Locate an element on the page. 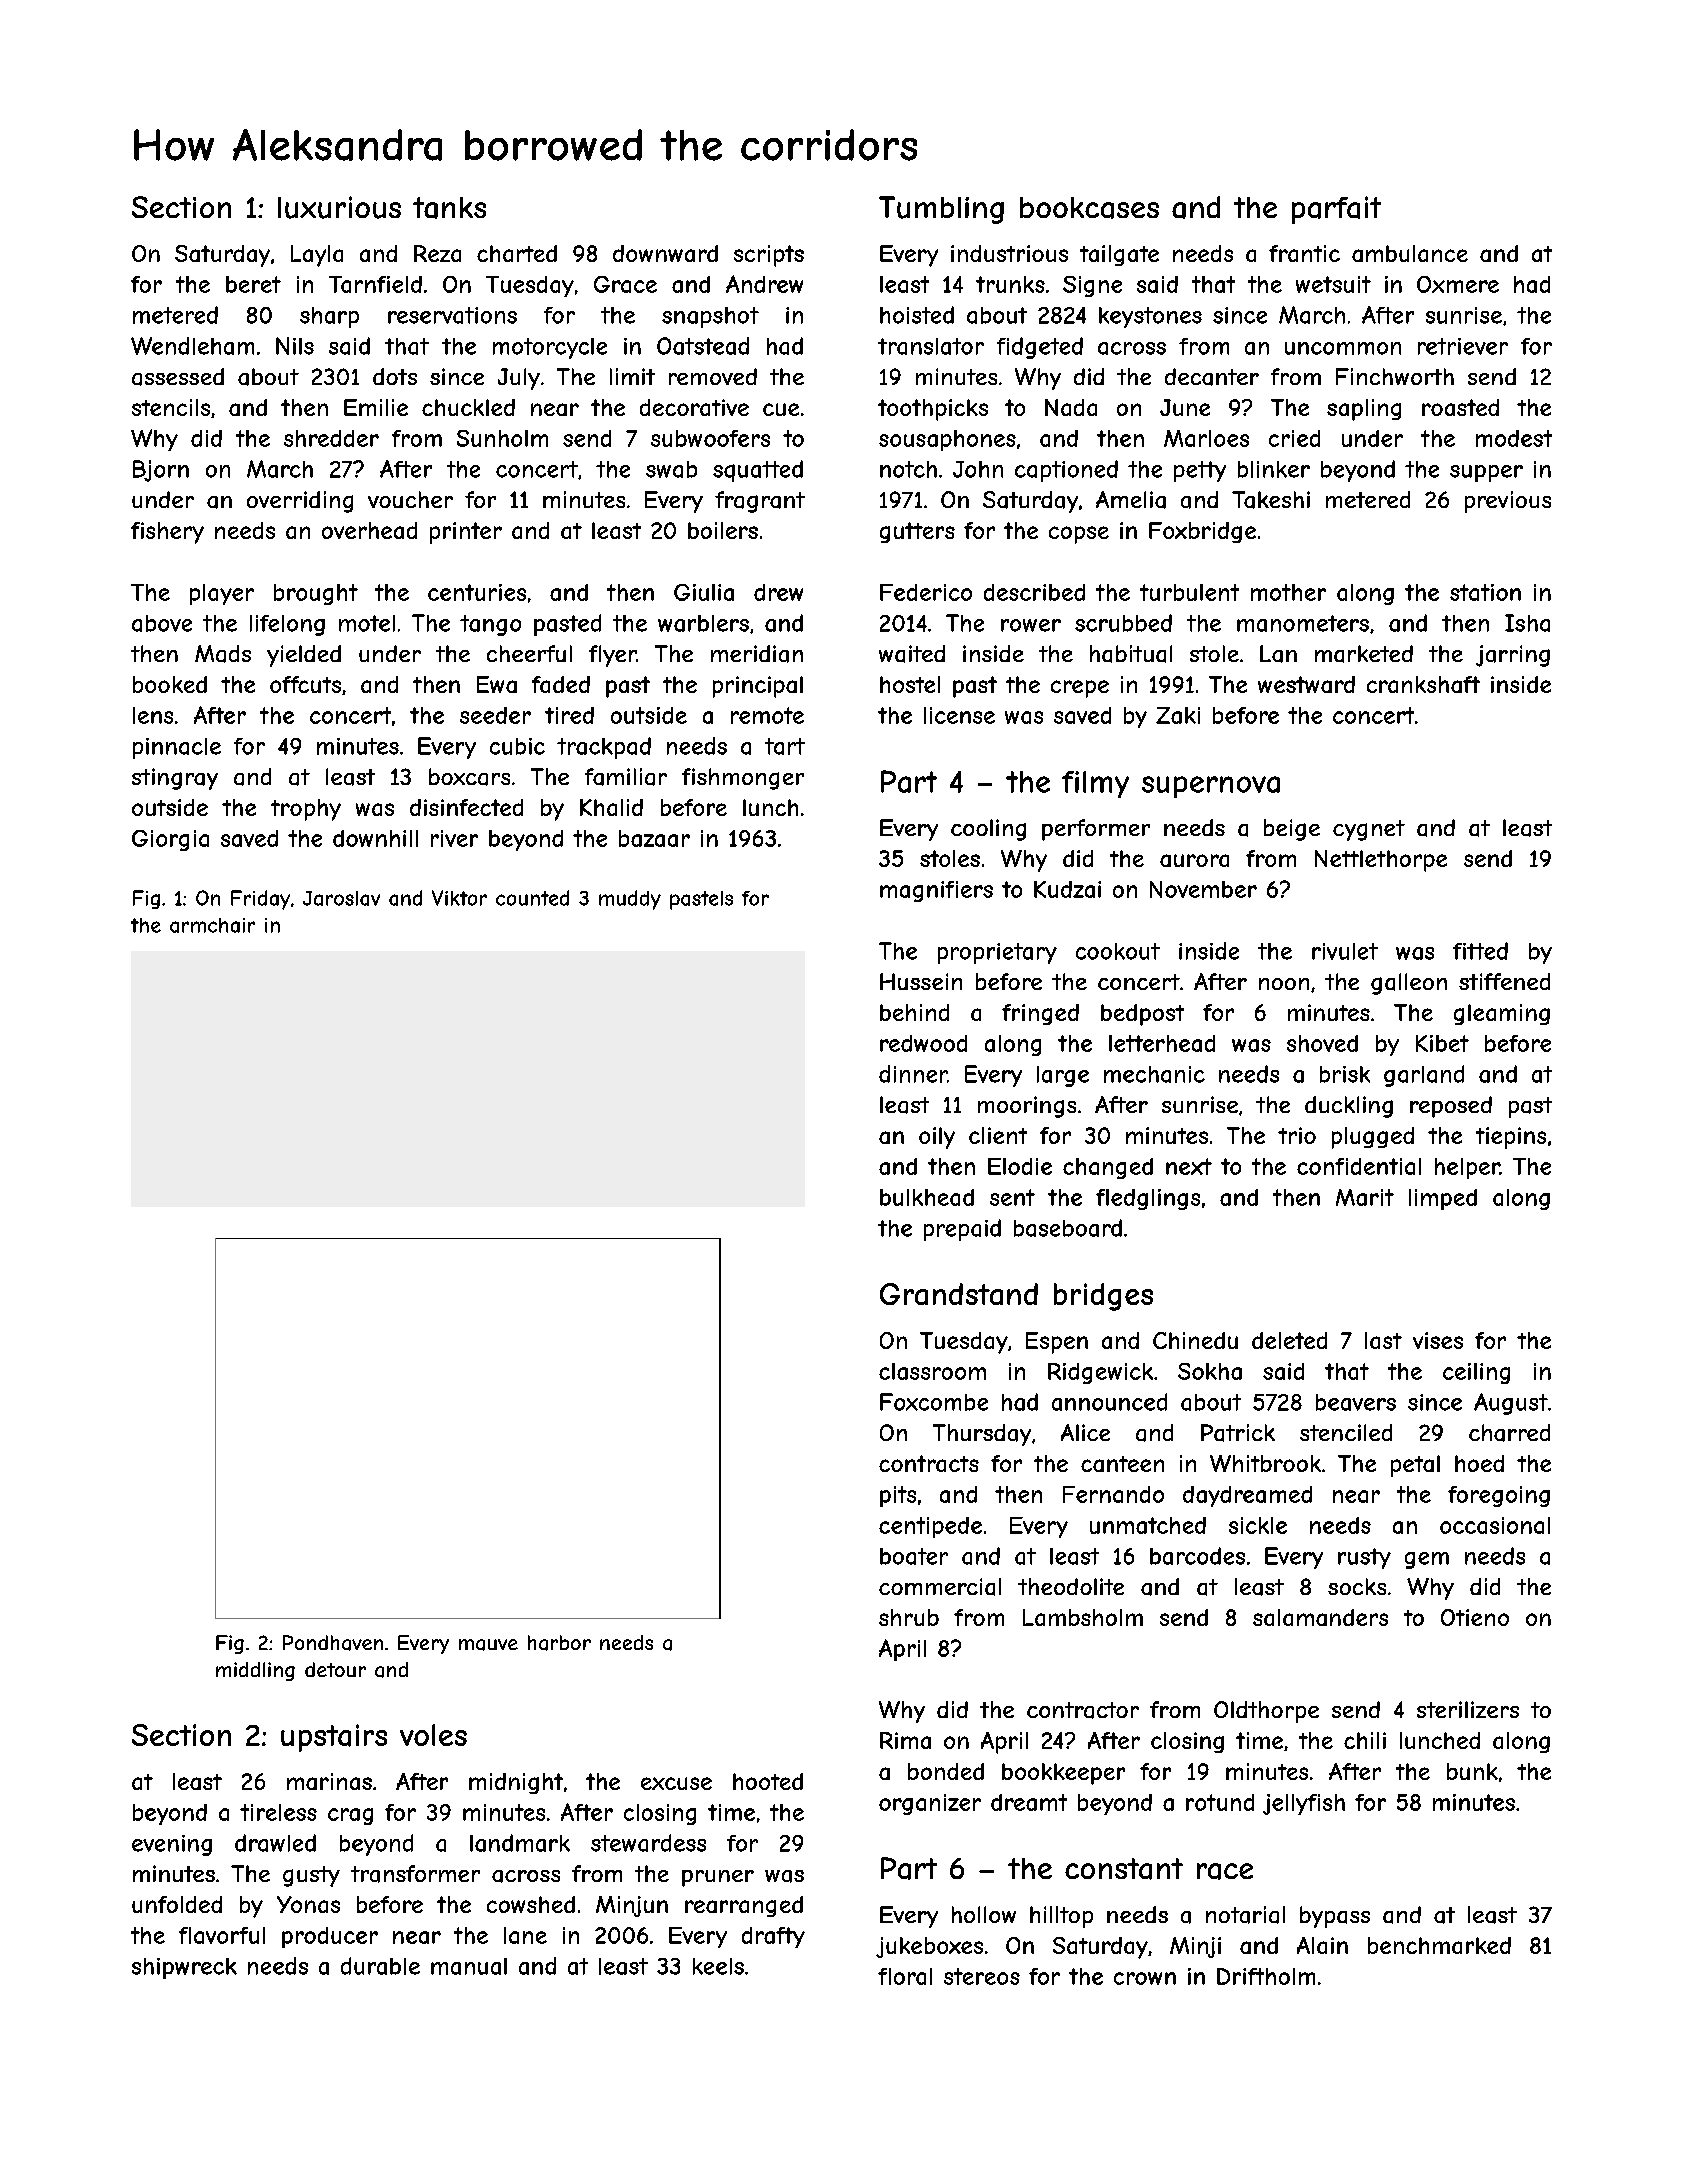  shipwreck is located at coordinates (184, 1968).
